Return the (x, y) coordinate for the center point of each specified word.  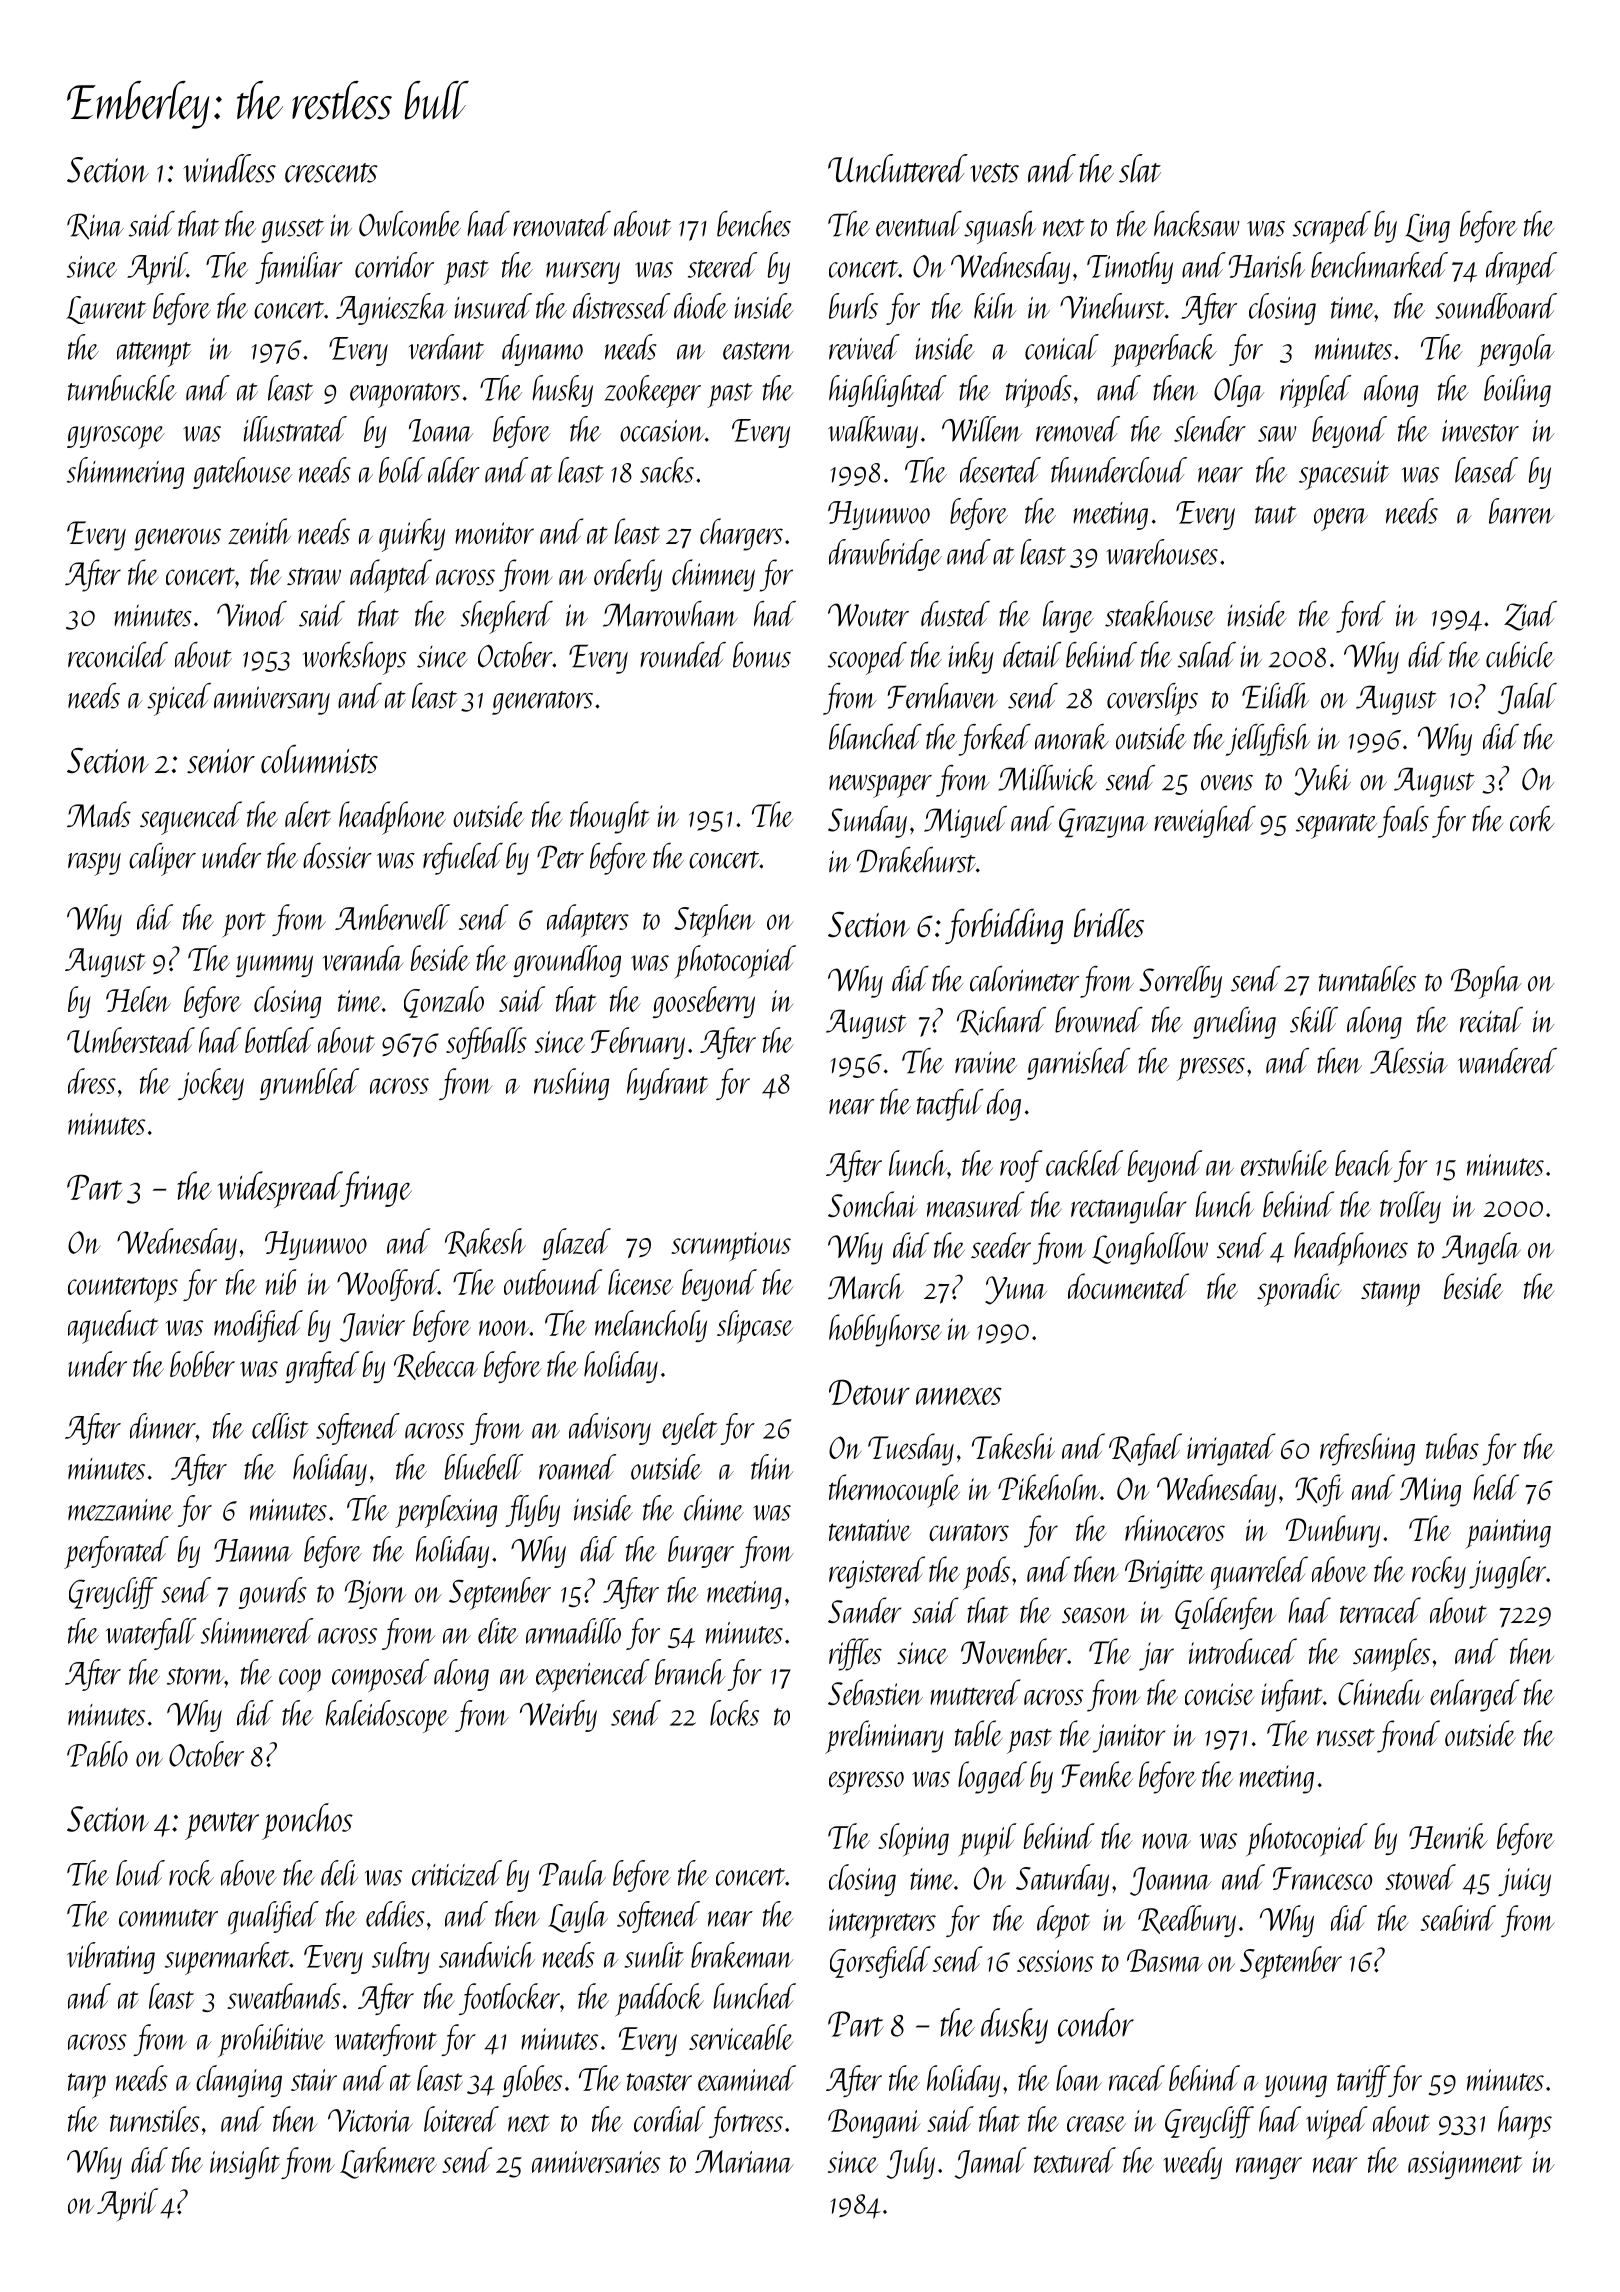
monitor (494, 533)
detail (1032, 655)
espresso (866, 1783)
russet (1346, 1737)
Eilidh (1275, 696)
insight (245, 2163)
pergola (1516, 350)
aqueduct (113, 1327)
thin (772, 1467)
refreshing (1367, 1449)
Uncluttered (898, 168)
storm (196, 1676)
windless (229, 168)
